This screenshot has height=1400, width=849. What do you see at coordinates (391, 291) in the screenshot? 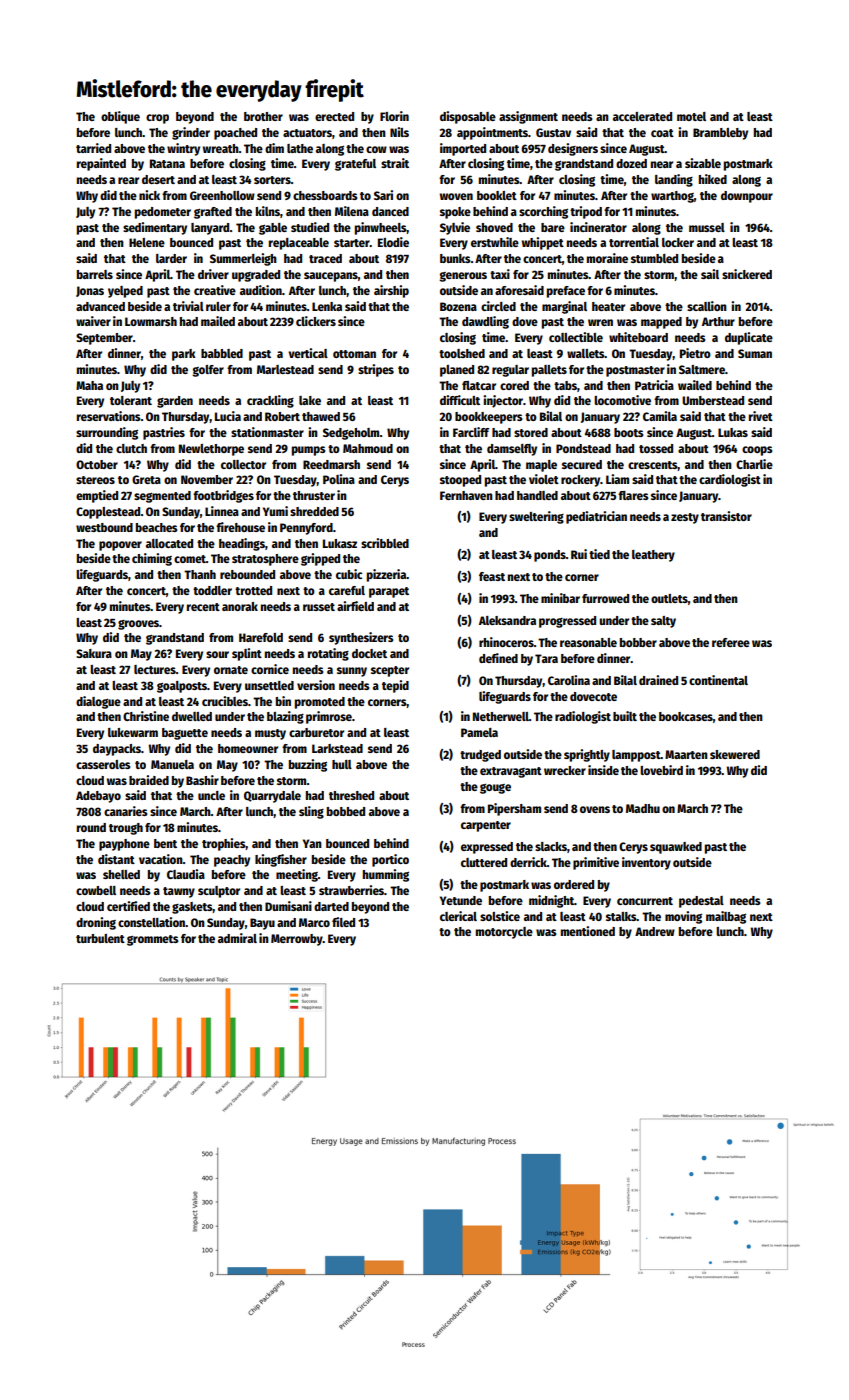
I see `airship` at bounding box center [391, 291].
